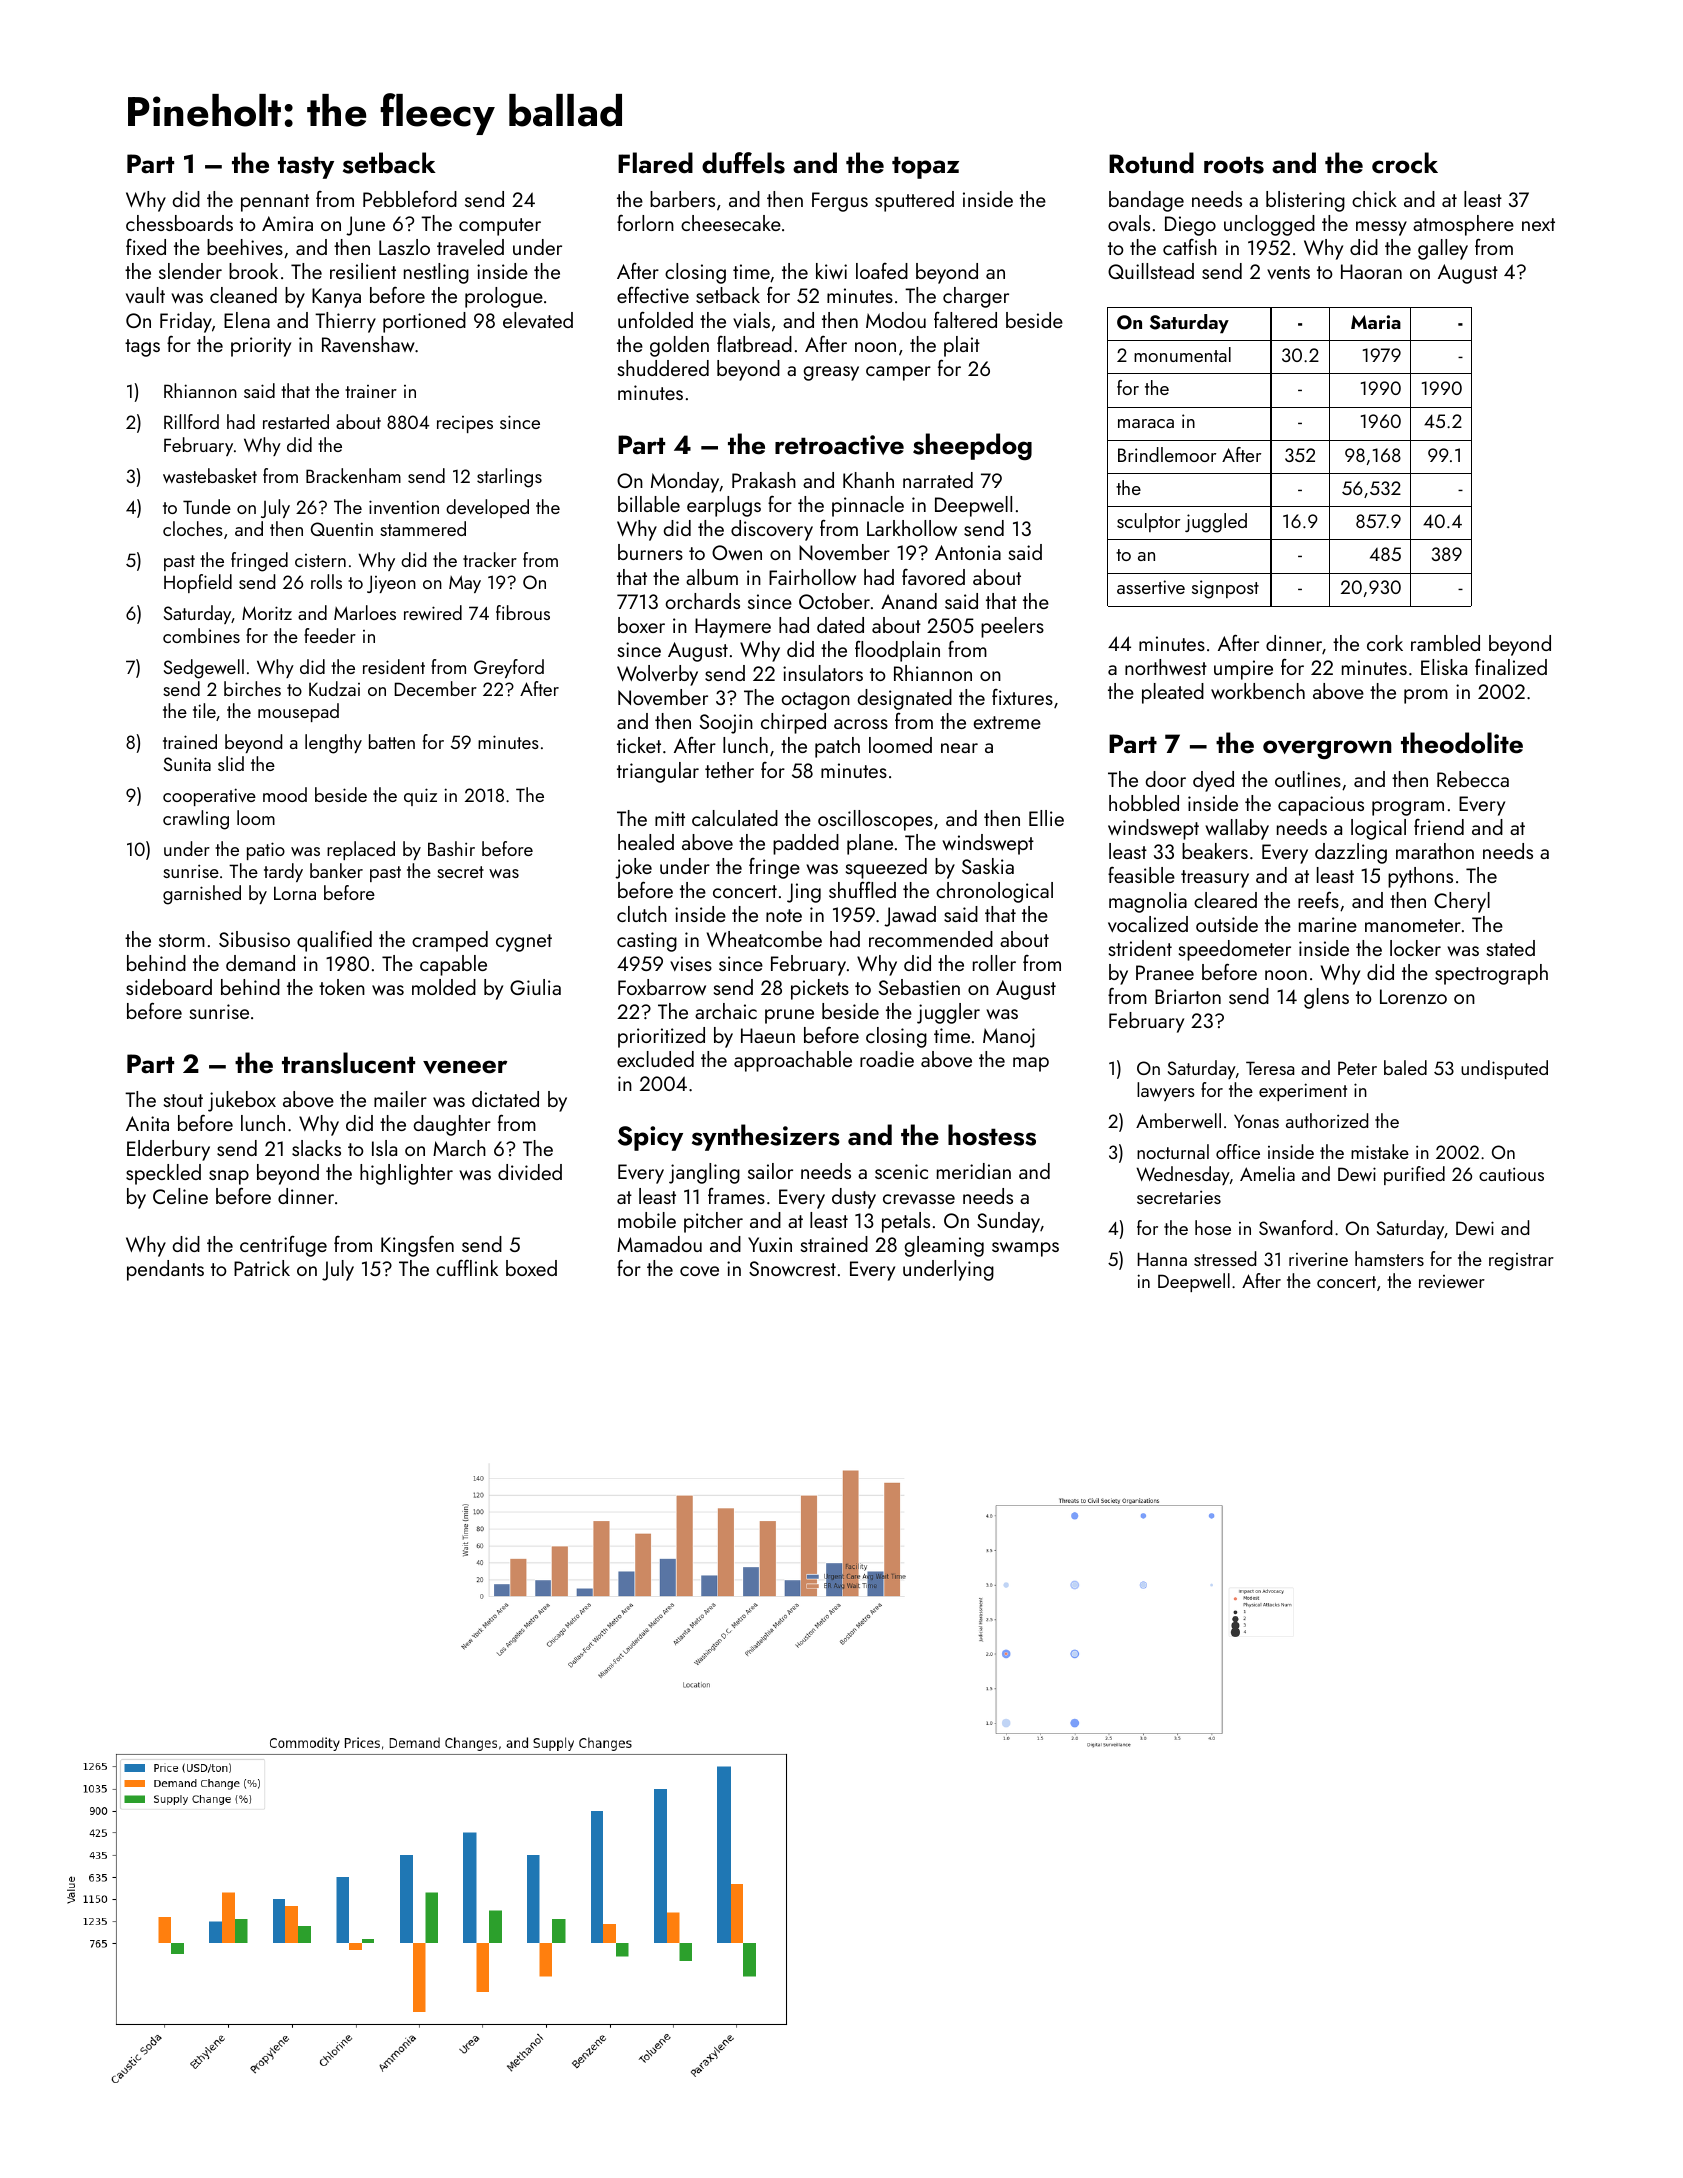  I want to click on Pranee, so click(1165, 972).
